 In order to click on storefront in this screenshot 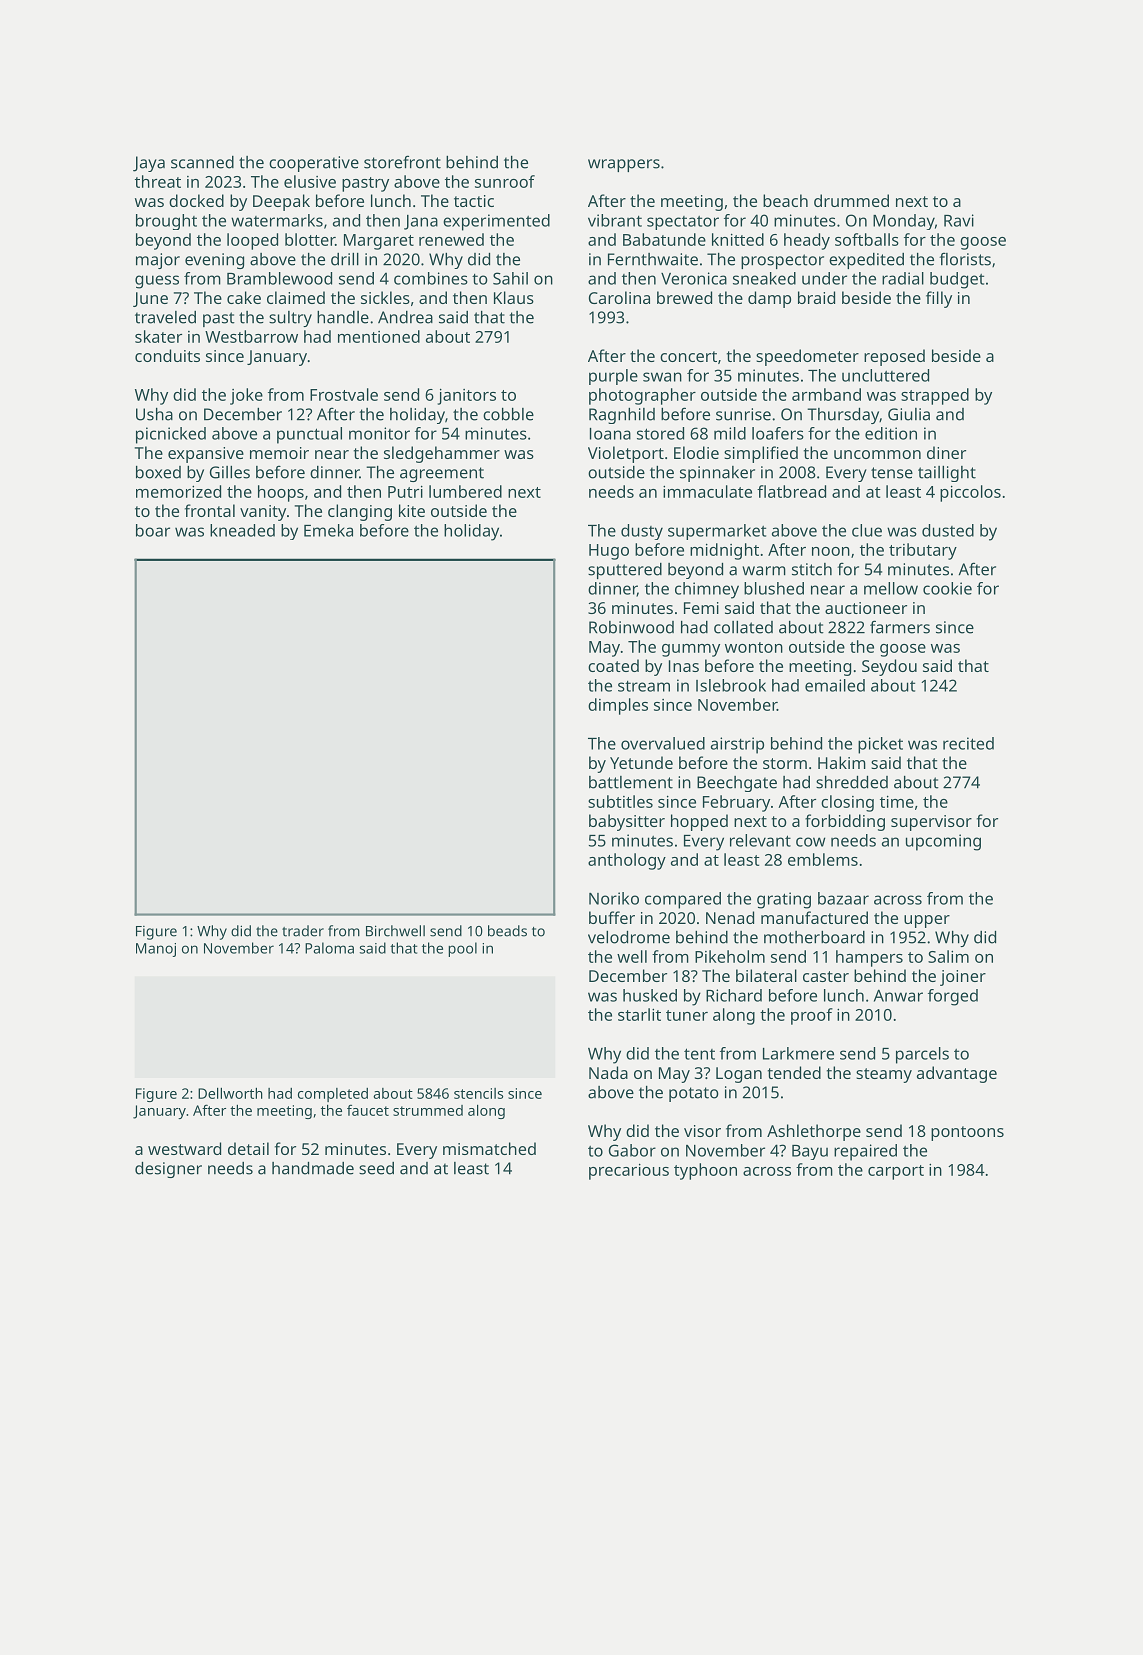, I will do `click(402, 162)`.
